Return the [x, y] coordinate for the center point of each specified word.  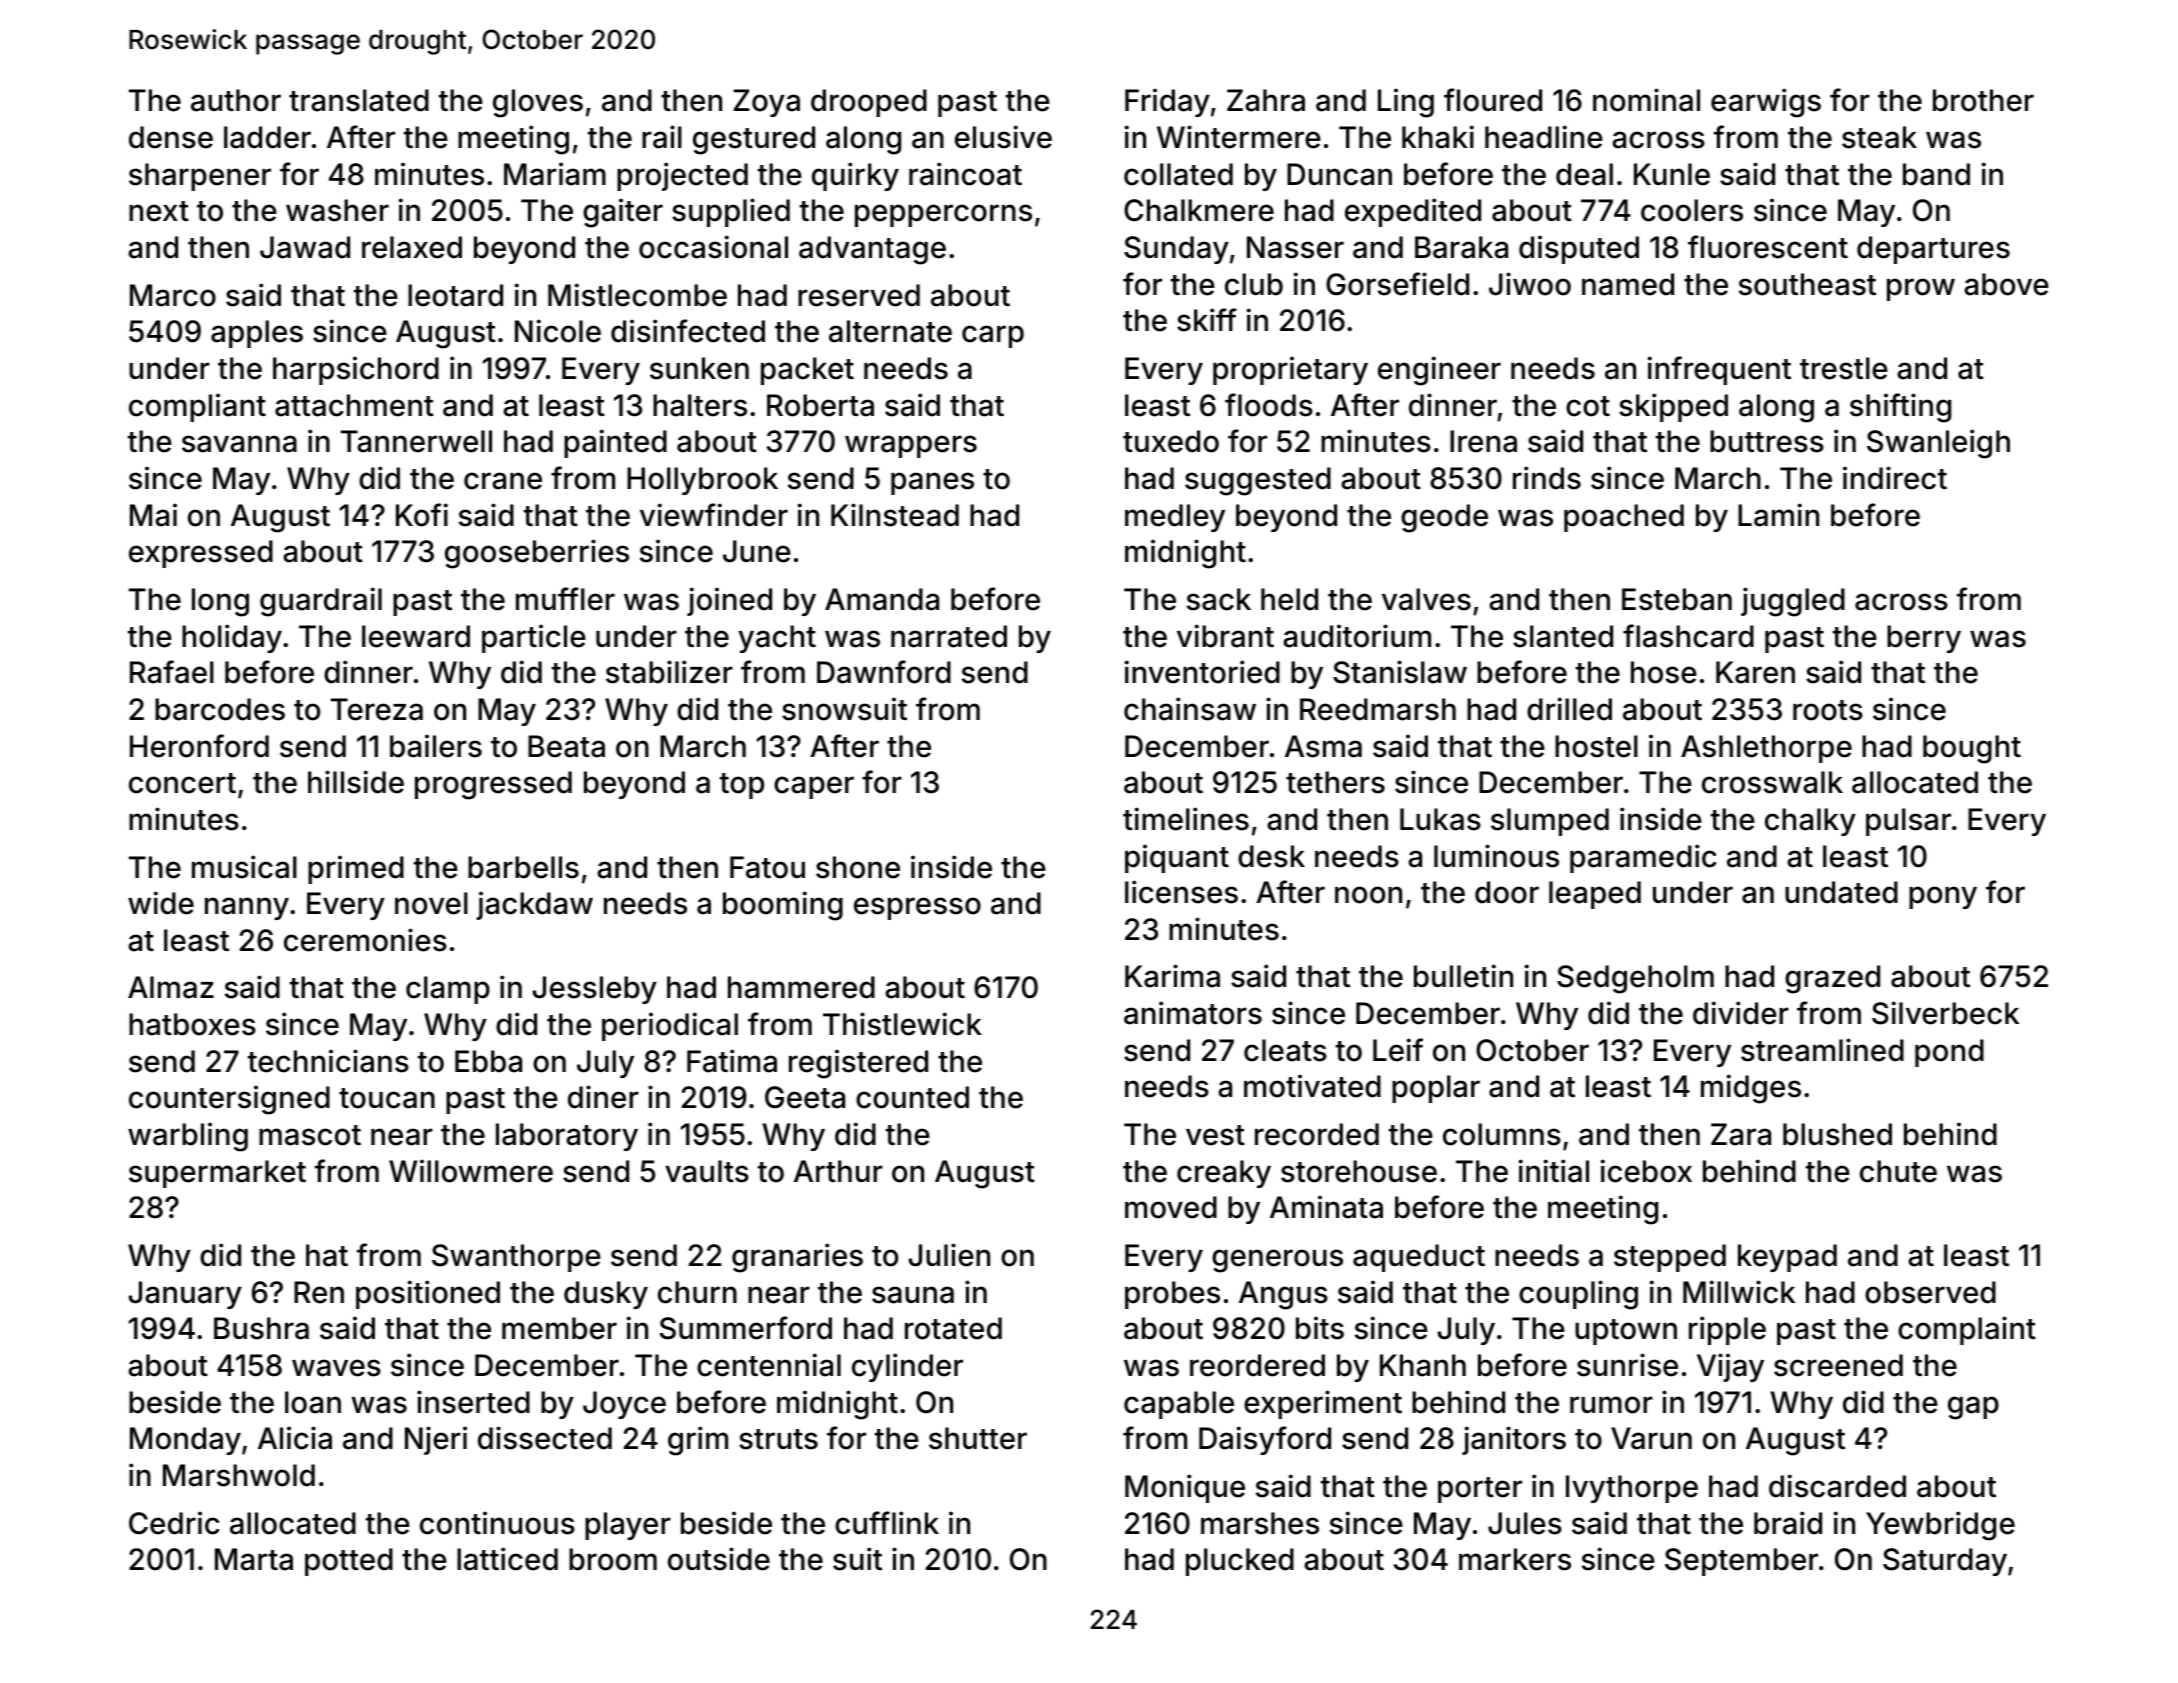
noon [1368, 895]
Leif [1398, 1050]
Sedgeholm [1635, 979]
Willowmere [471, 1171]
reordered [1257, 1365]
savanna [239, 444]
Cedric [174, 1523]
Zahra [1266, 100]
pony [1943, 897]
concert [182, 783]
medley [1175, 518]
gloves [538, 103]
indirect [1895, 478]
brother [1983, 100]
